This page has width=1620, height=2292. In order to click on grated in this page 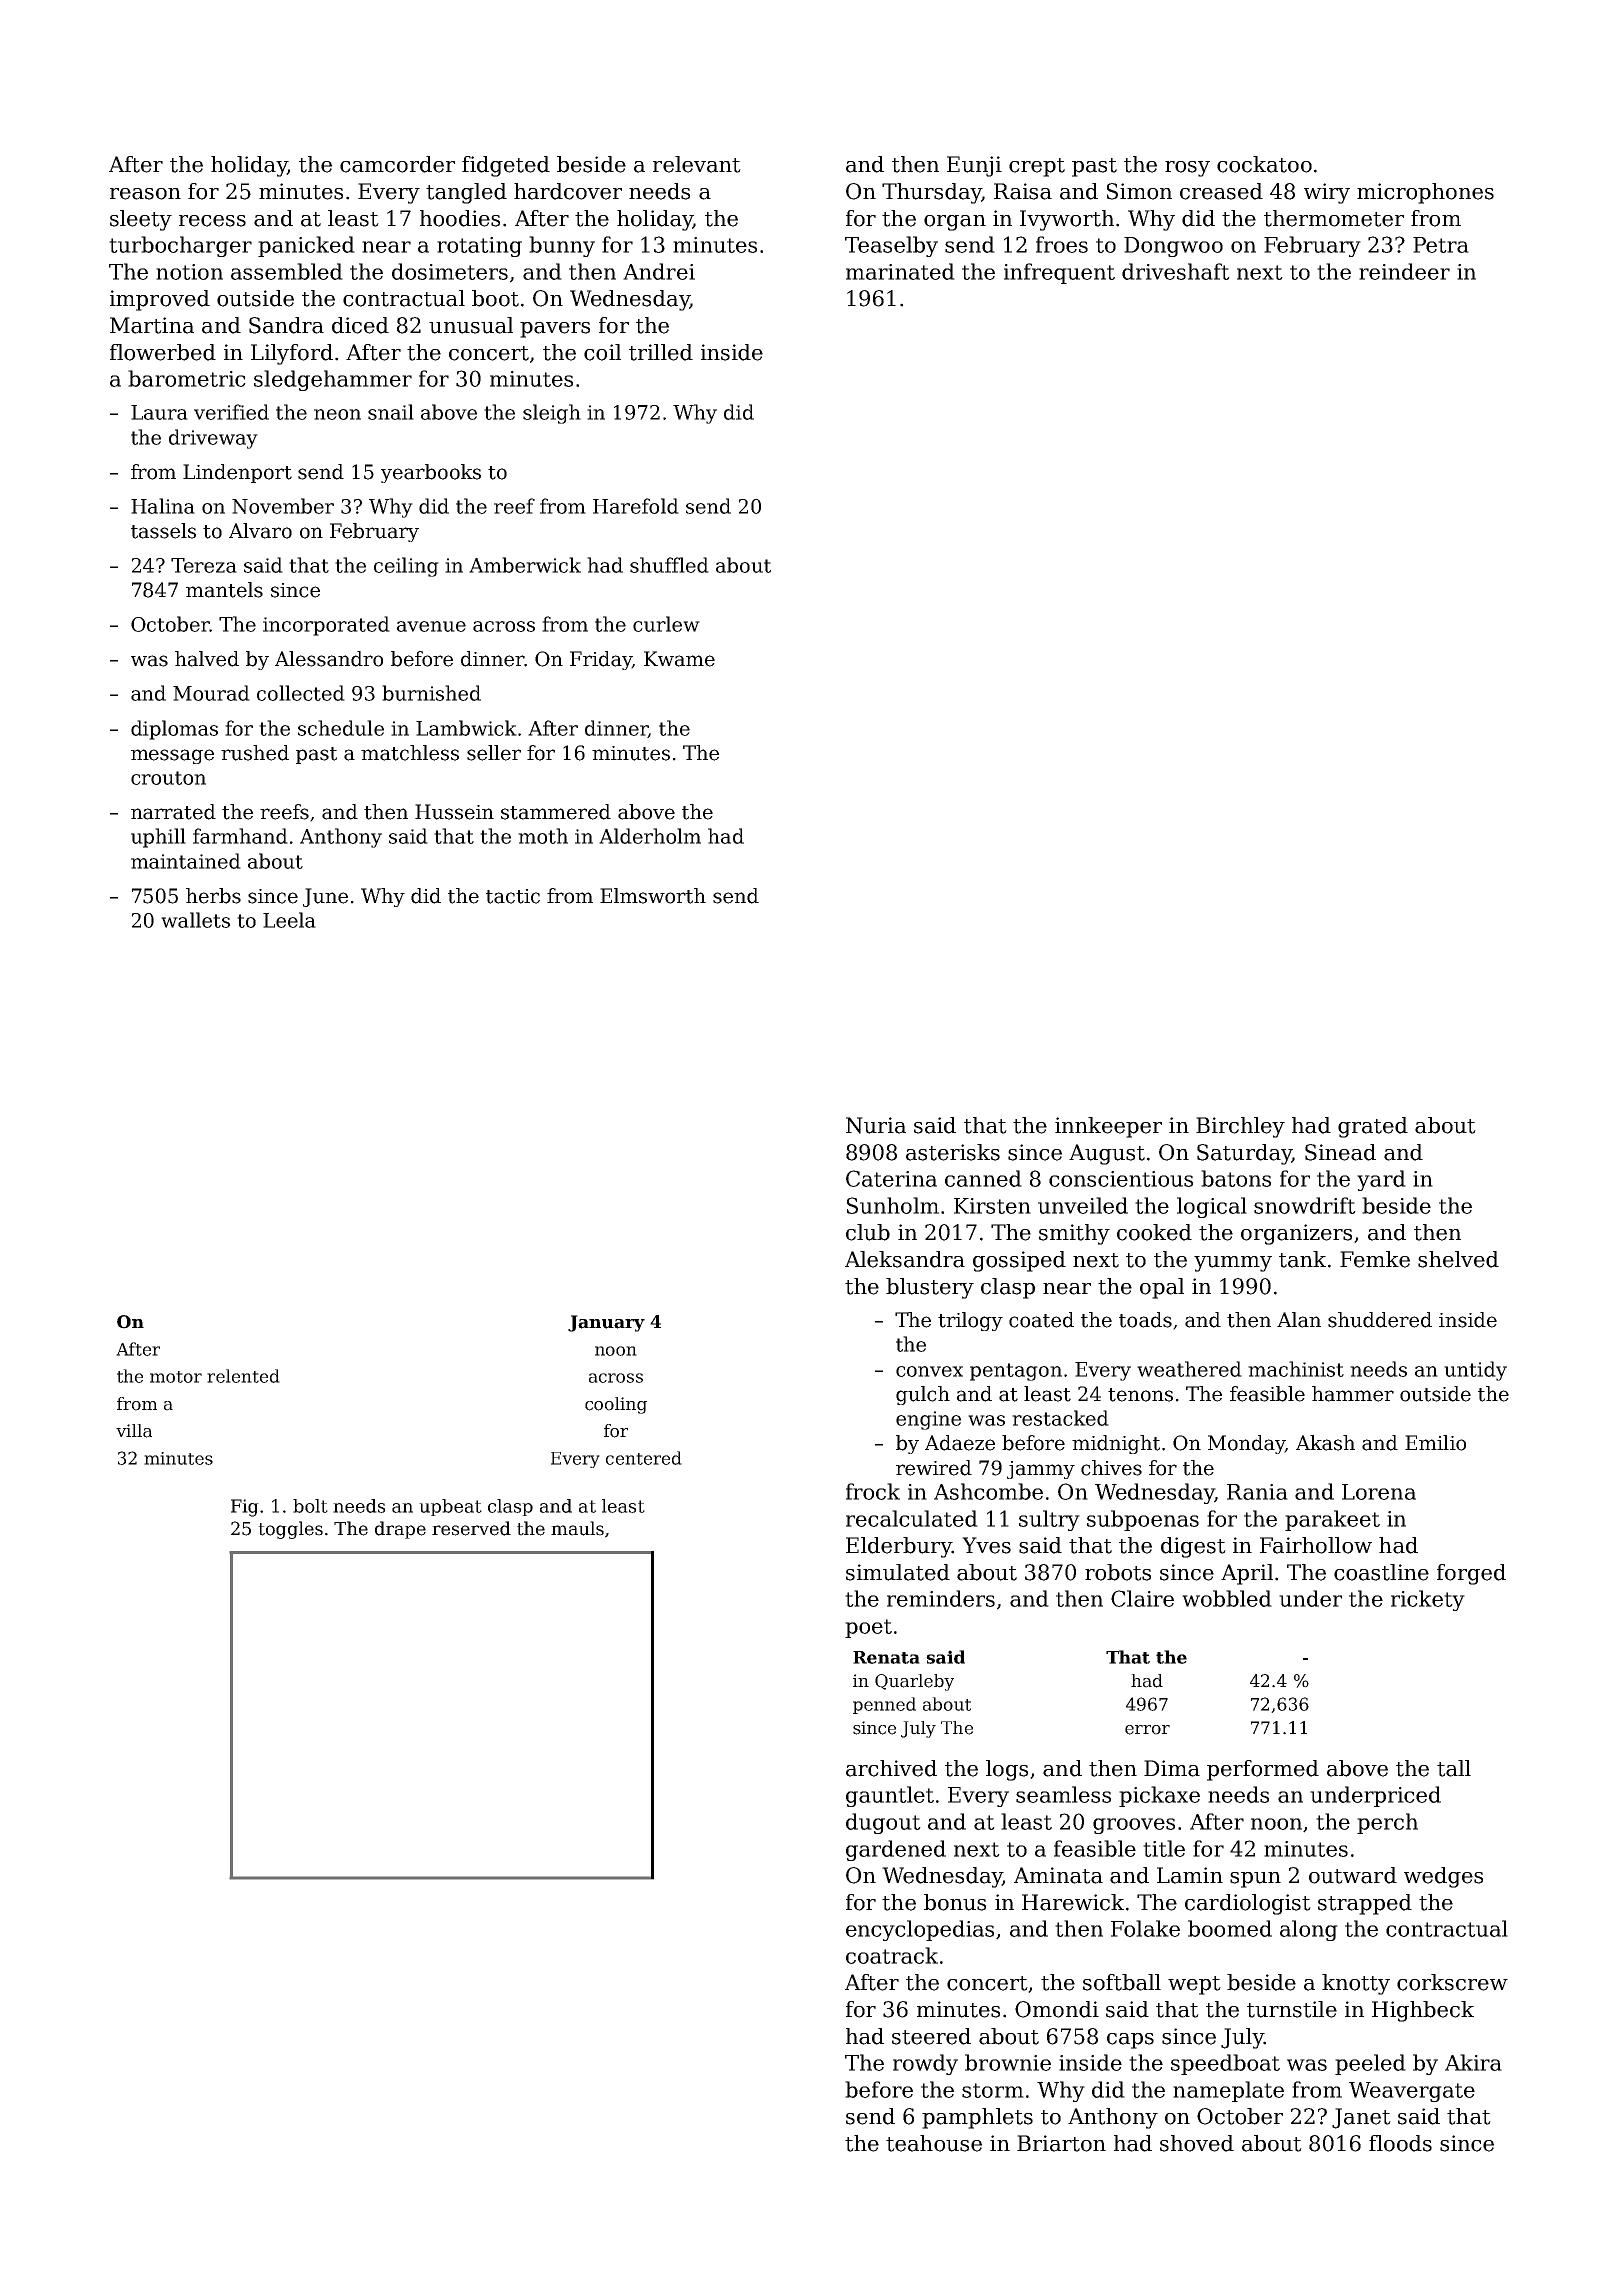, I will do `click(1373, 1127)`.
